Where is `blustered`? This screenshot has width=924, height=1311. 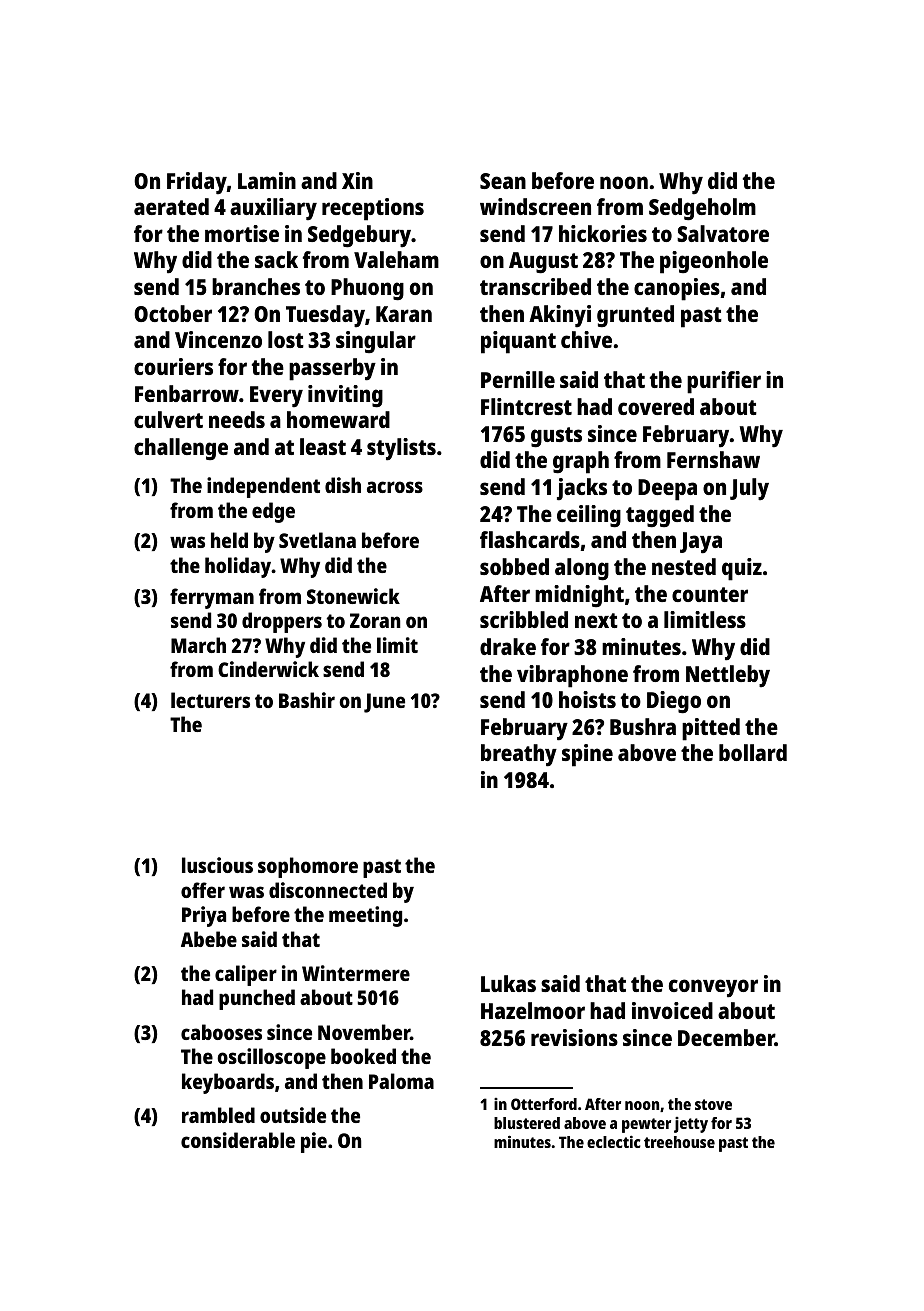
blustered is located at coordinates (527, 1123).
